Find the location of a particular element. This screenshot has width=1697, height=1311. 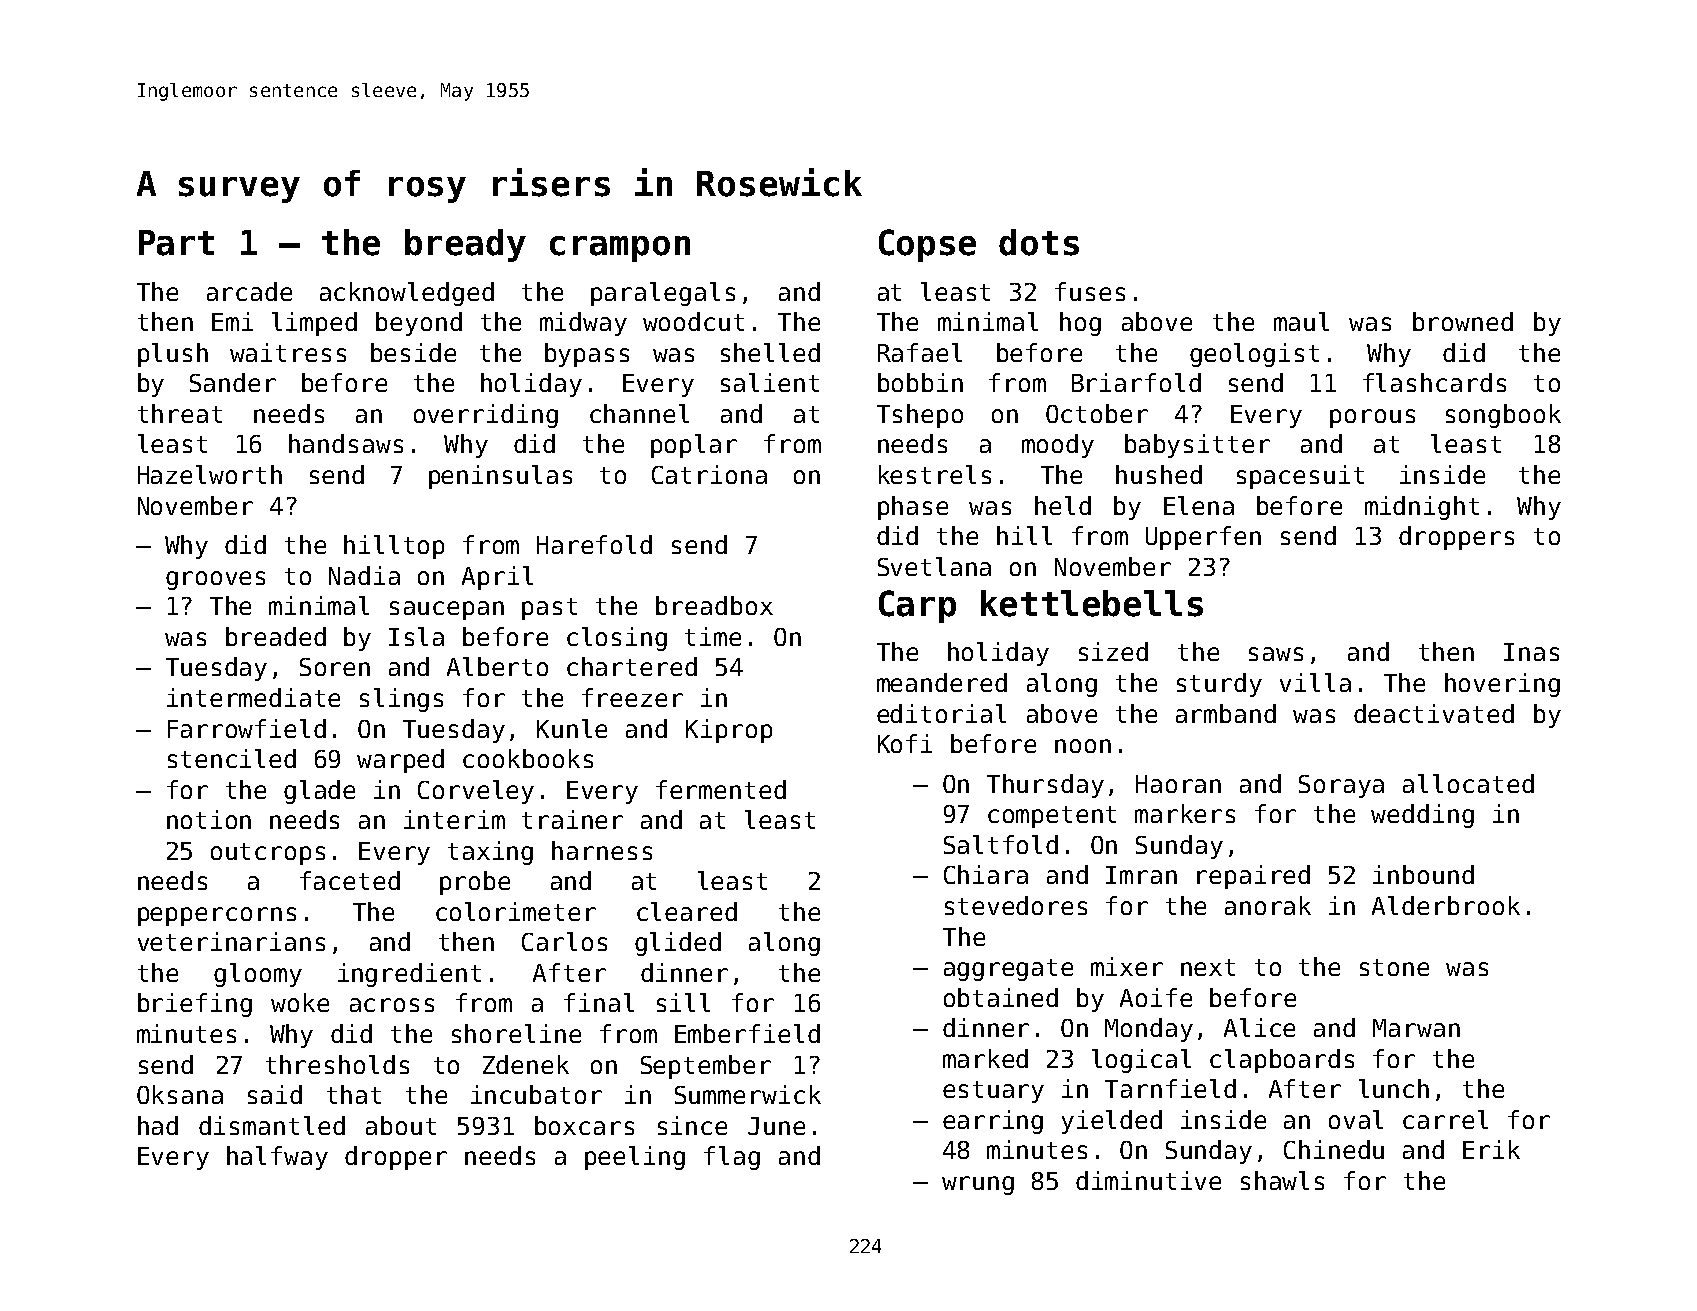

stone is located at coordinates (1394, 967).
